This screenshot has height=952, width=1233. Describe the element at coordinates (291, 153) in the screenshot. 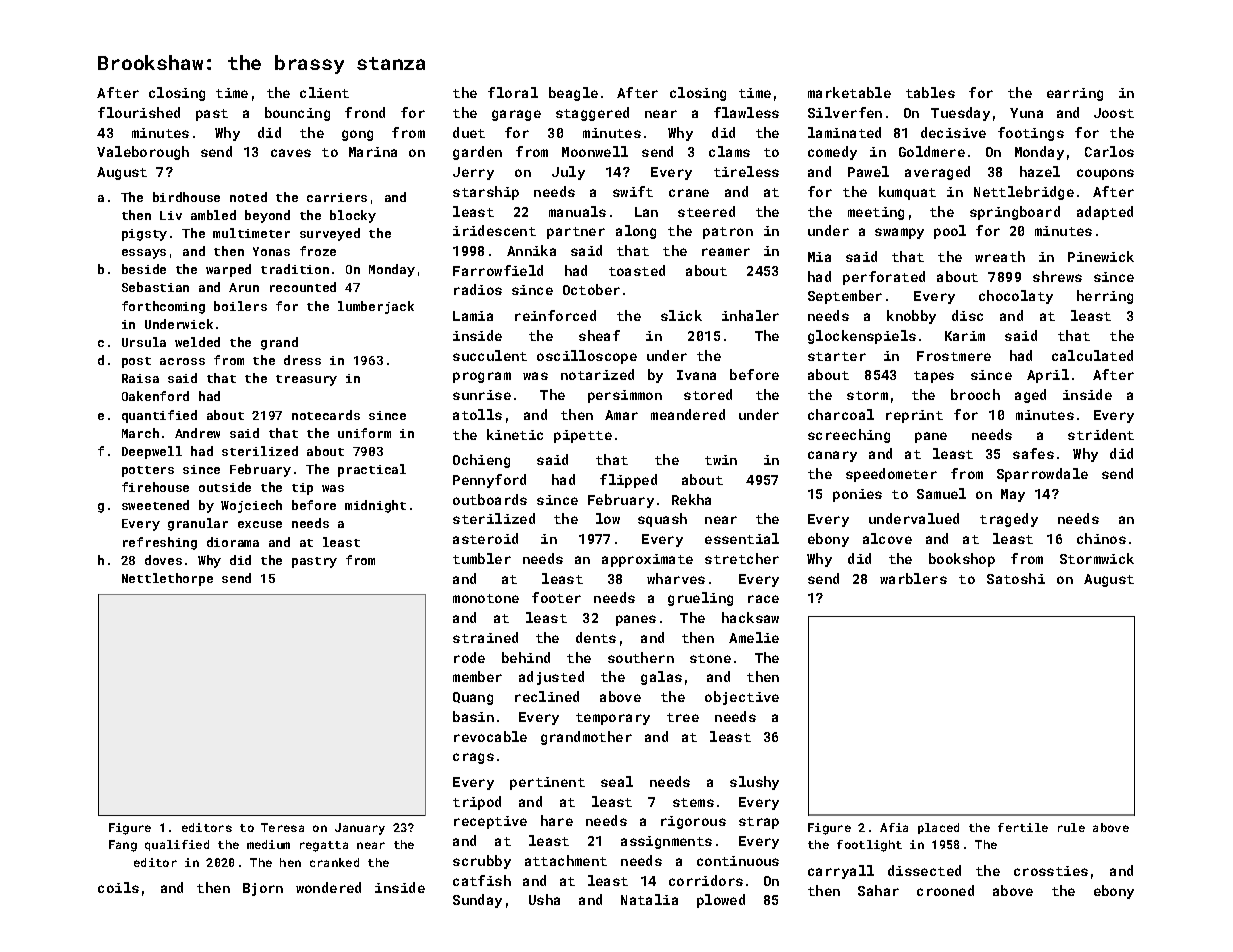

I see `caves` at that location.
